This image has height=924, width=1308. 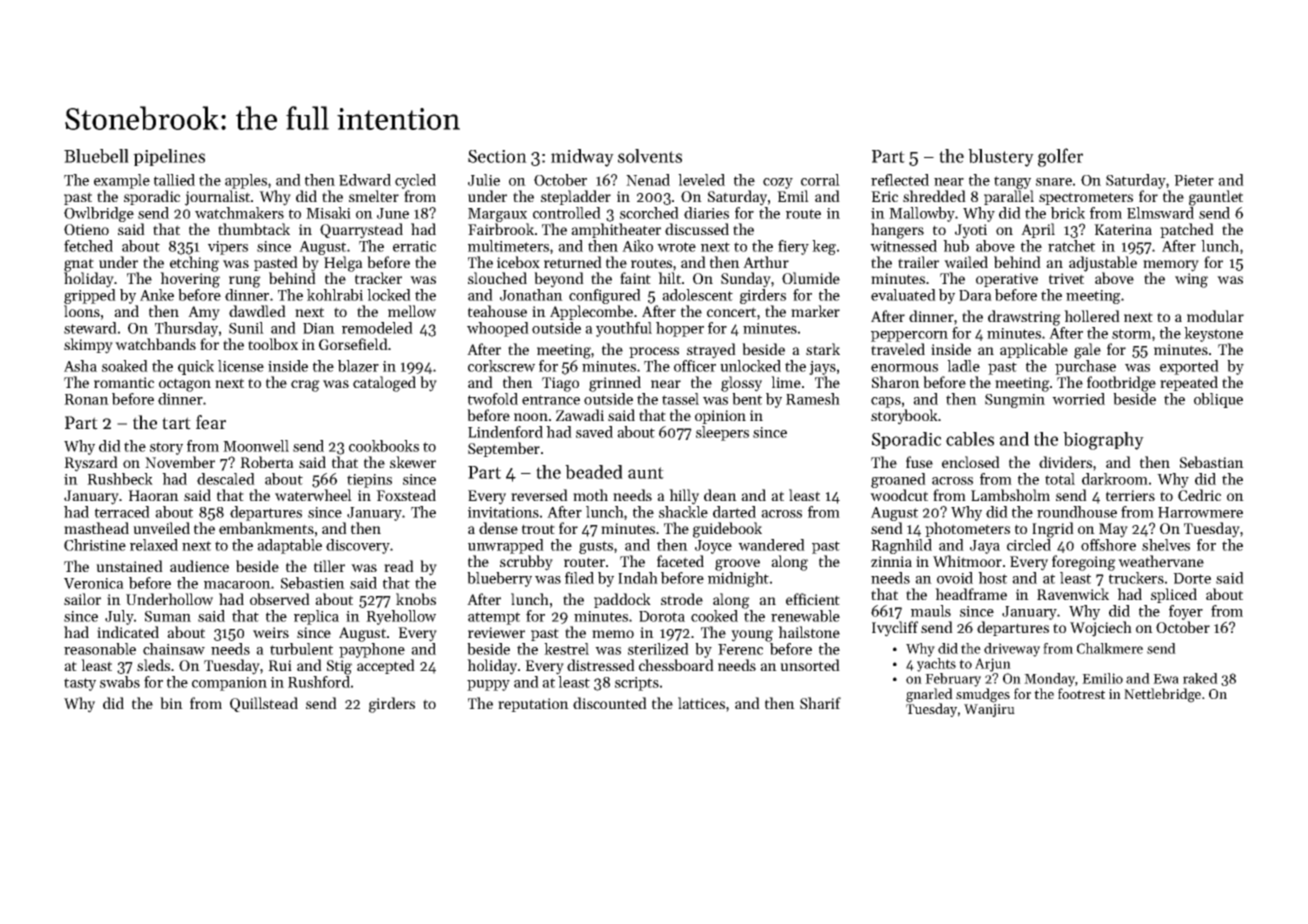 What do you see at coordinates (171, 703) in the image?
I see `bin` at bounding box center [171, 703].
